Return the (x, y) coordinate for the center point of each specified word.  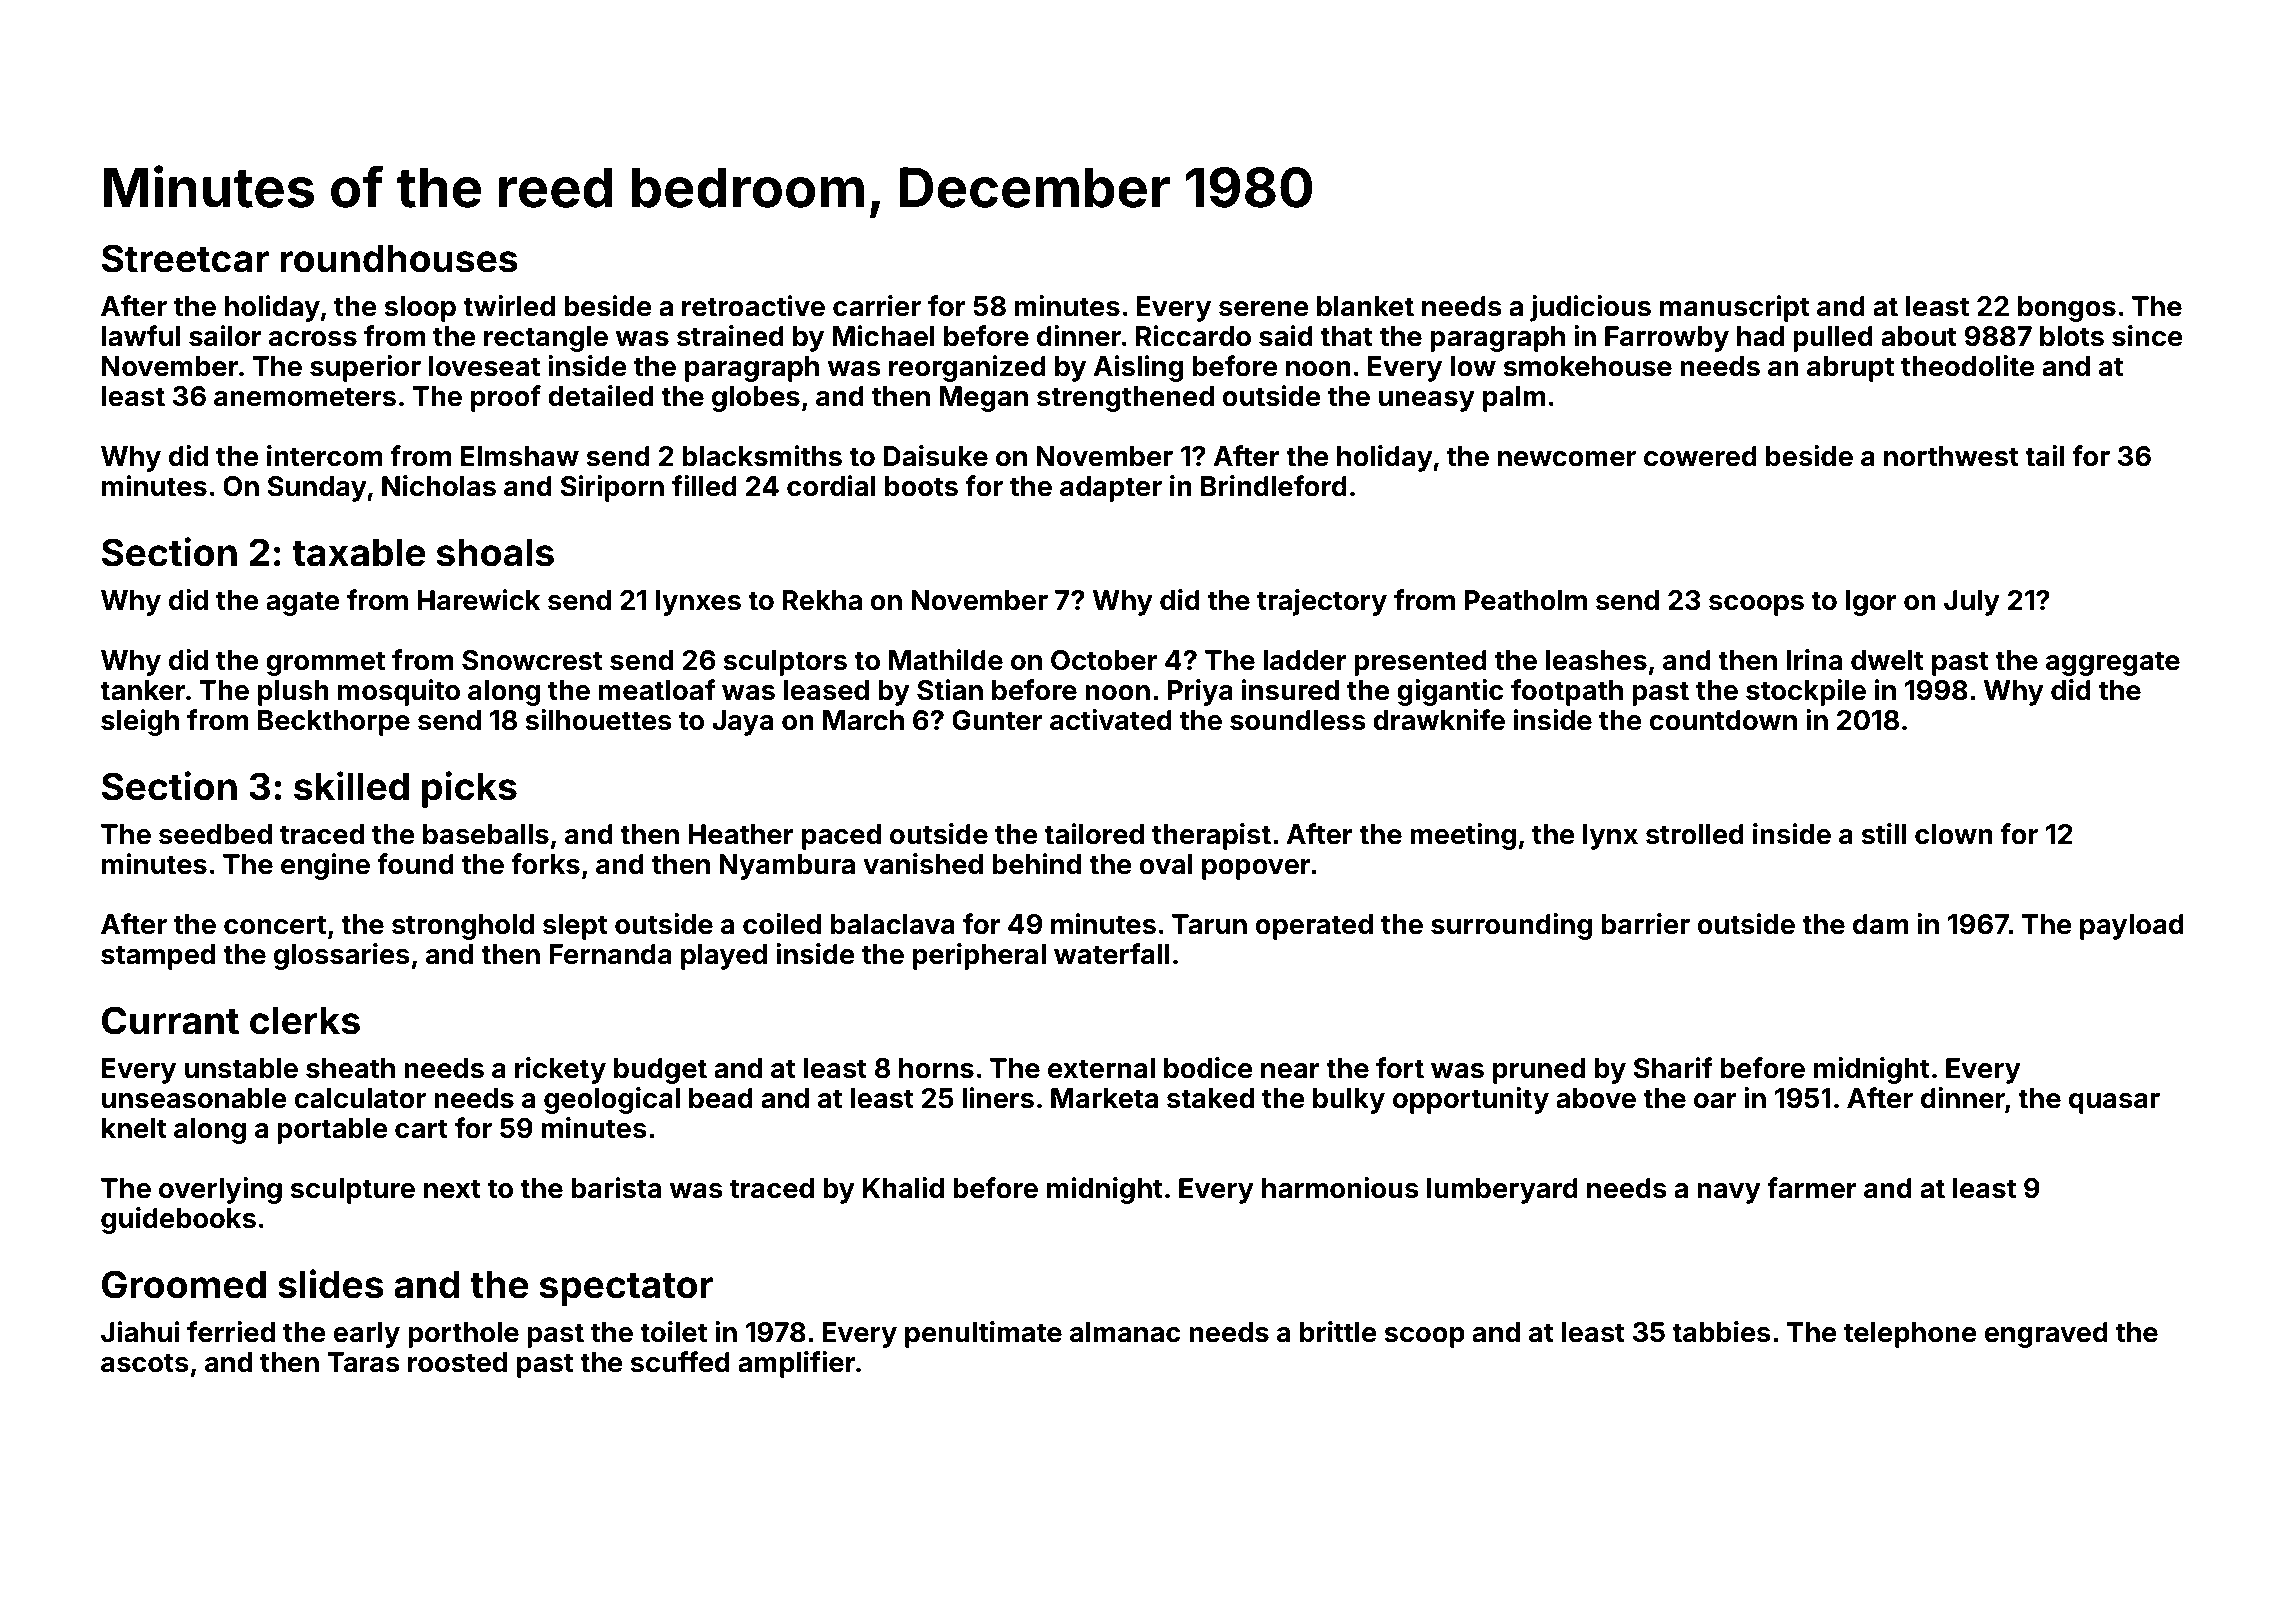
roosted (457, 1362)
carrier (877, 306)
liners (998, 1098)
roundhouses (399, 259)
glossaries (342, 956)
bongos (2067, 309)
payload (2132, 927)
